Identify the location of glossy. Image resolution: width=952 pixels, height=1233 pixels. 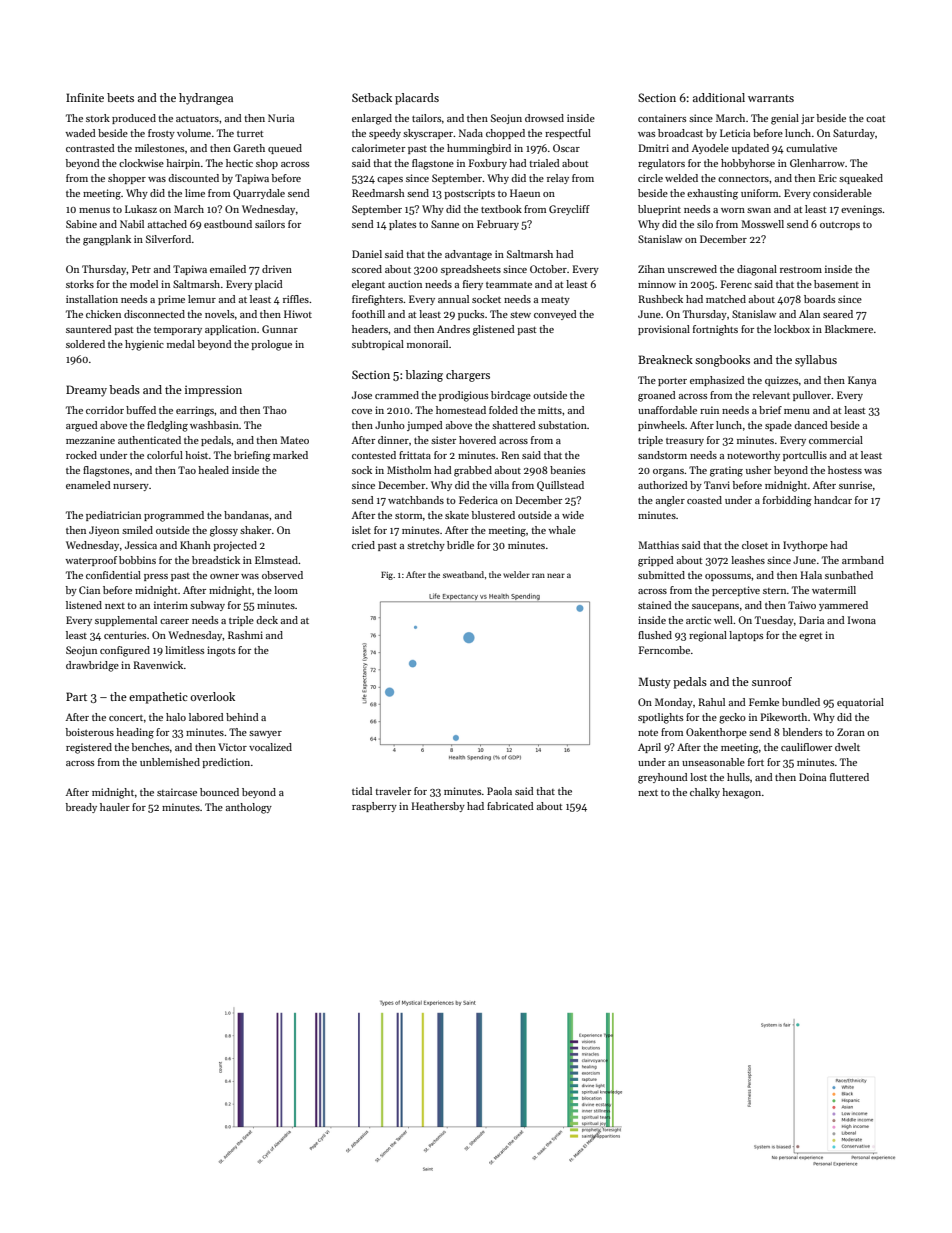
(224, 531).
